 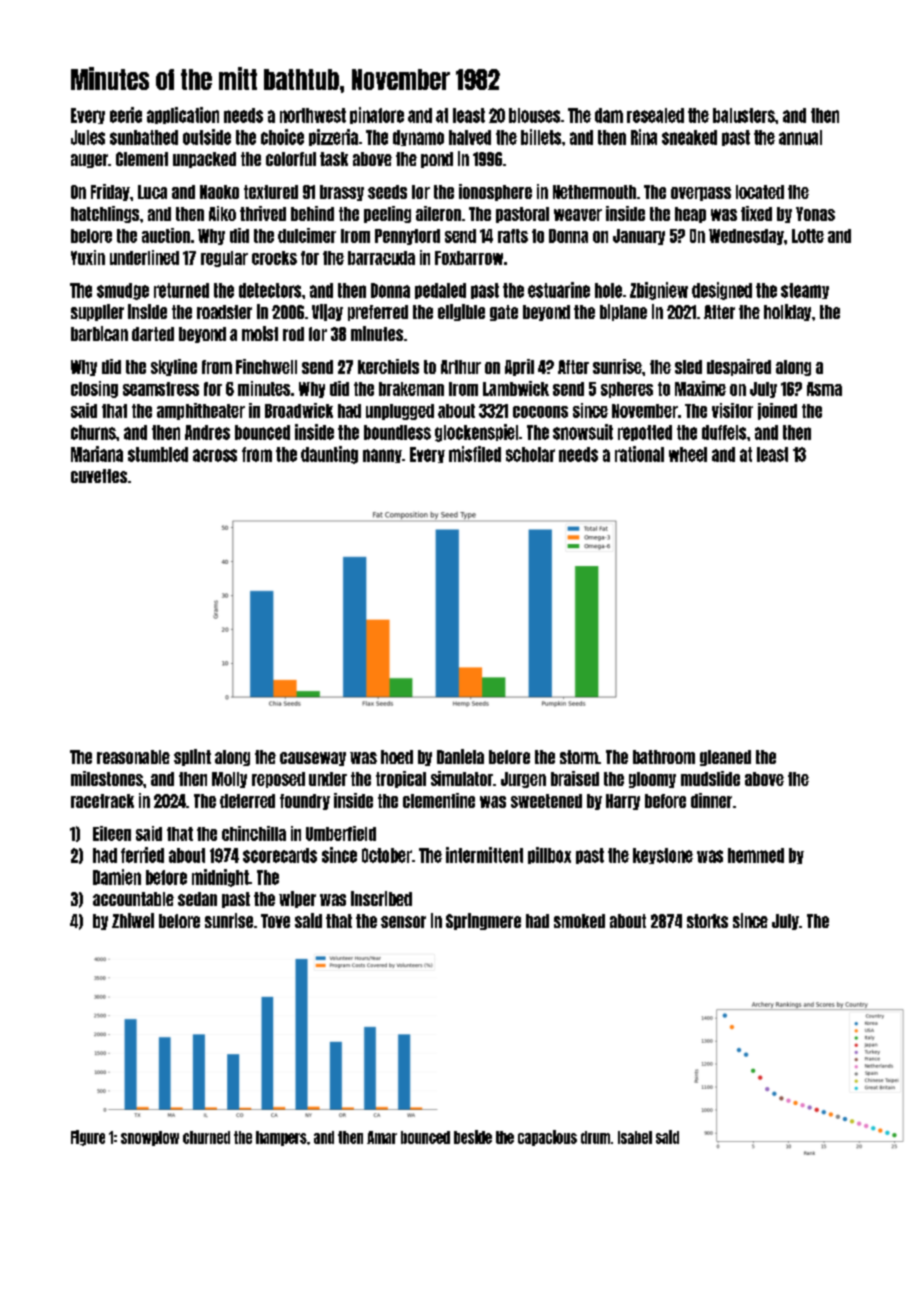 I want to click on pinafore, so click(x=377, y=115).
